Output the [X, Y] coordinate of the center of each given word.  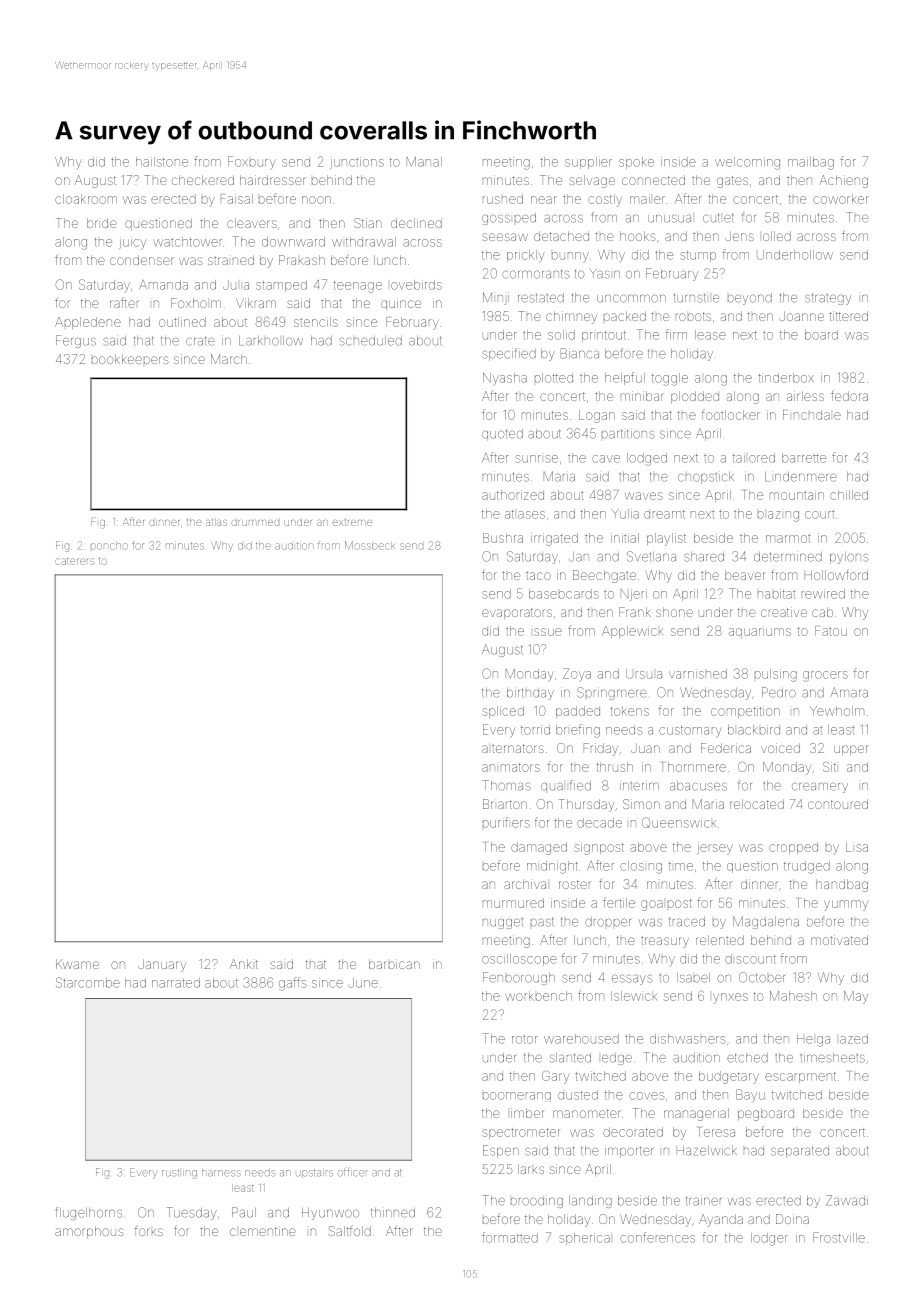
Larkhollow [271, 341]
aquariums [760, 632]
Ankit [244, 964]
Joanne [801, 316]
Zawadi [847, 1200]
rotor [525, 1040]
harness [221, 1173]
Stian [368, 223]
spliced [503, 712]
